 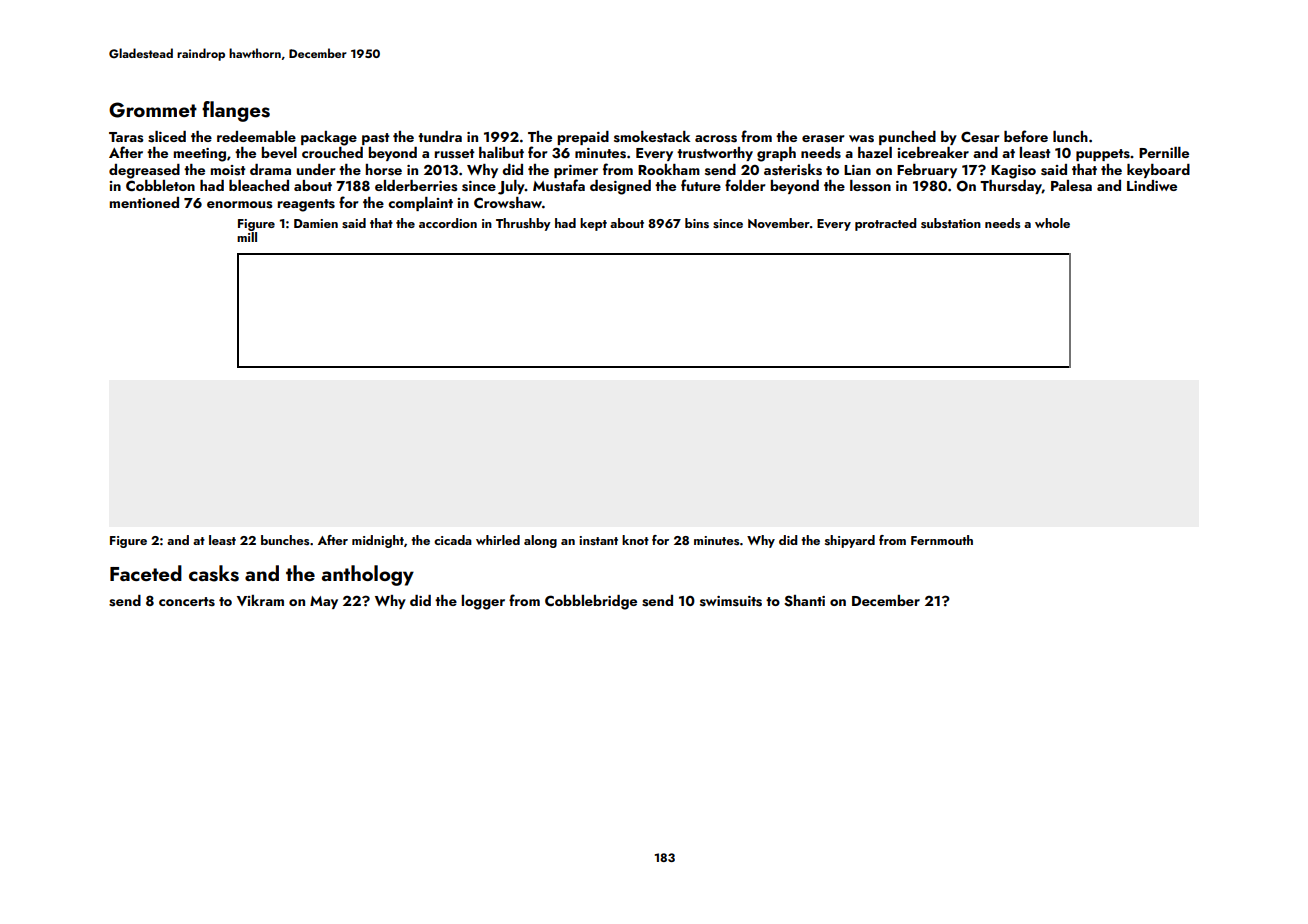 What do you see at coordinates (247, 237) in the screenshot?
I see `mill` at bounding box center [247, 237].
